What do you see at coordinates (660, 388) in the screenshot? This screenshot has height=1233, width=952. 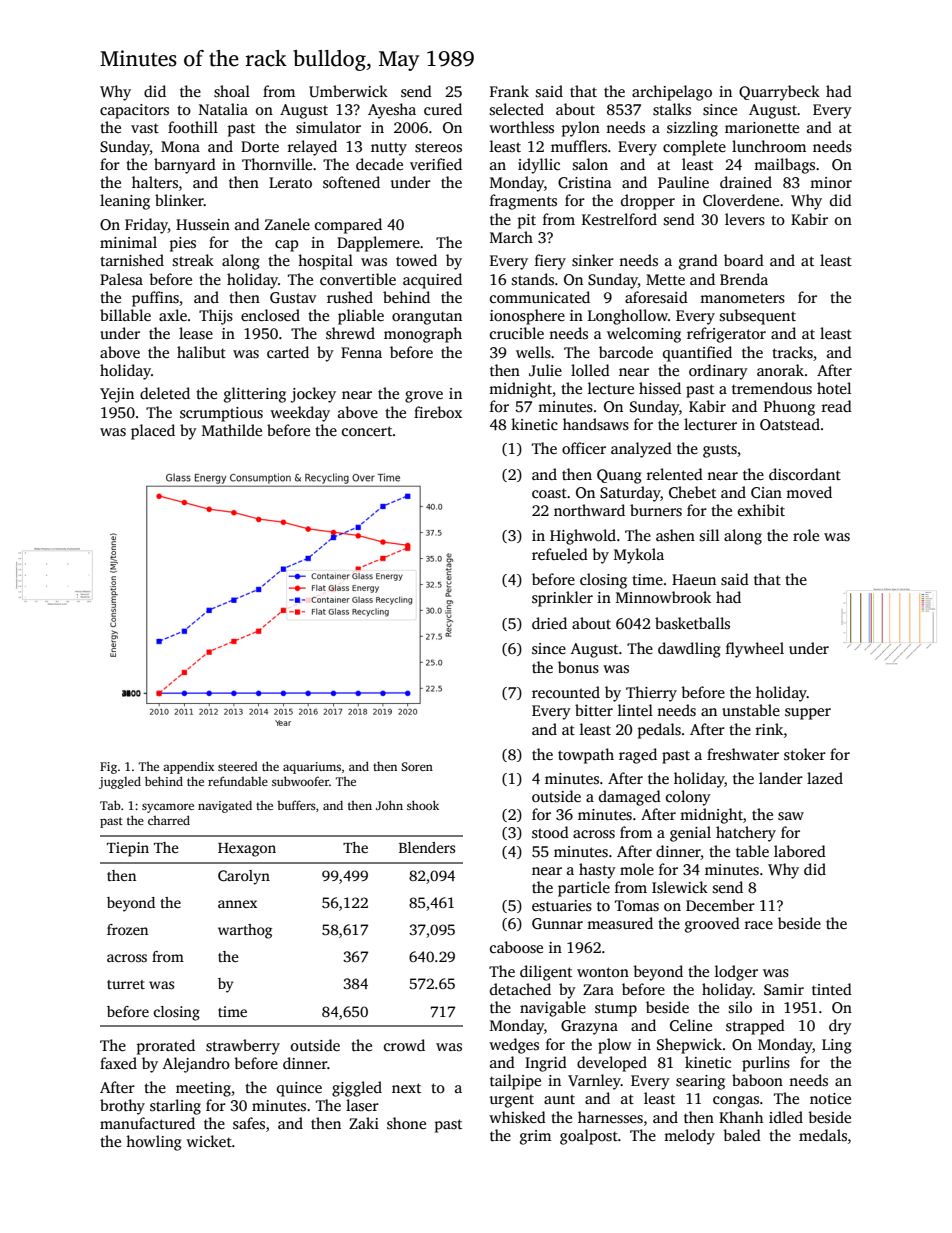 I see `hissed` at bounding box center [660, 388].
